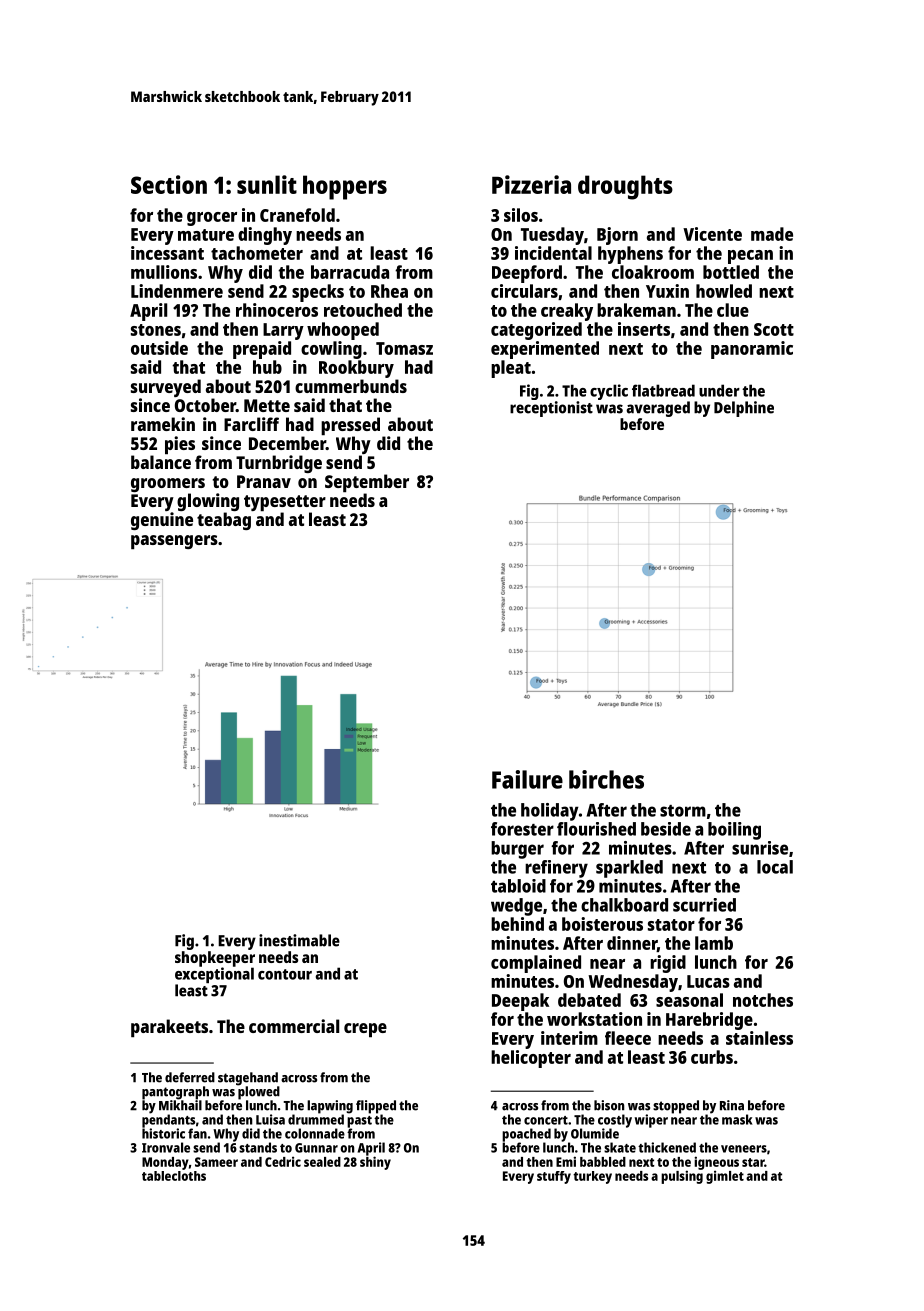 This image has height=1311, width=924. I want to click on tablecloths, so click(174, 1176).
